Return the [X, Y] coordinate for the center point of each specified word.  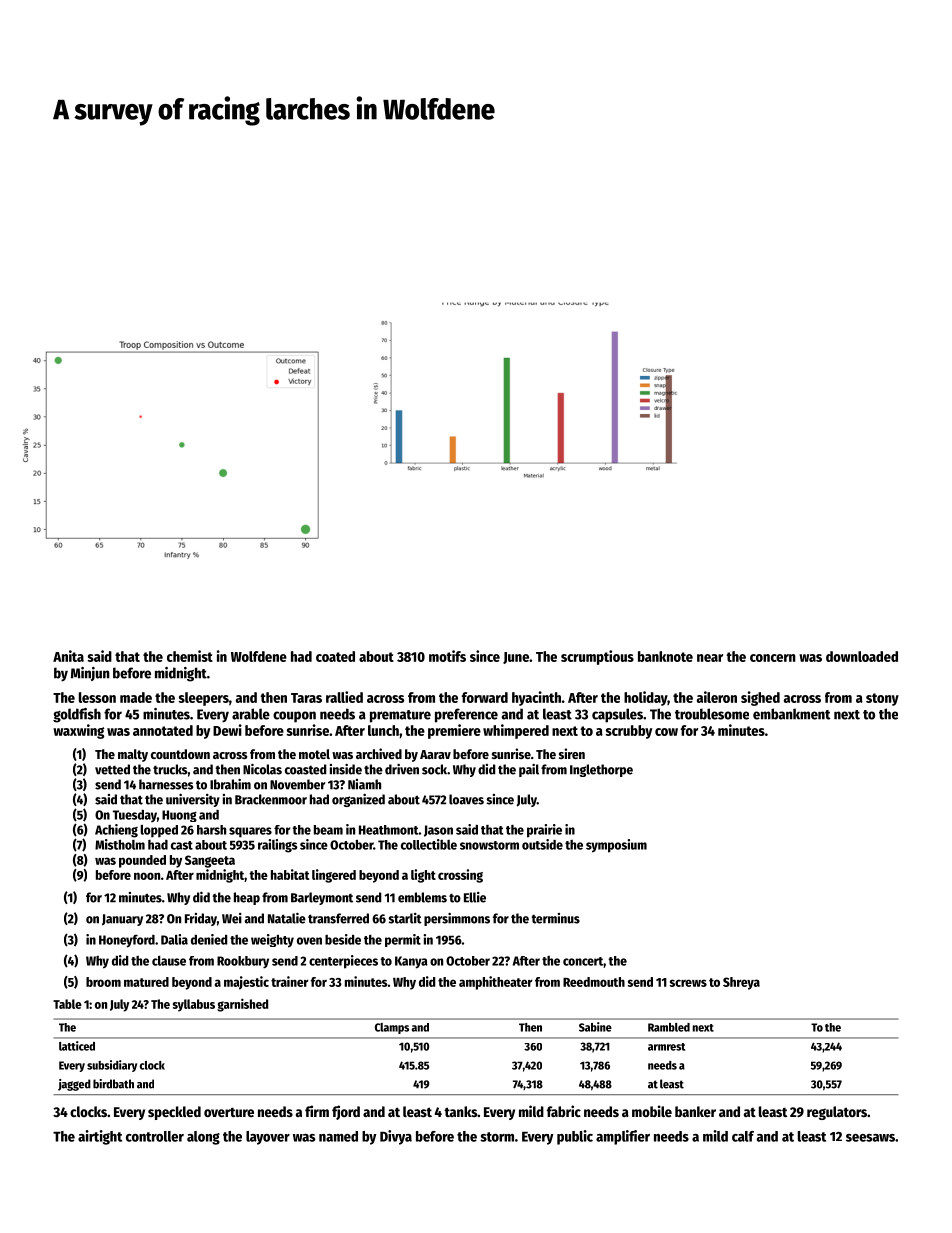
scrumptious [597, 657]
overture [229, 1112]
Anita [68, 656]
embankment [791, 714]
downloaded [862, 656]
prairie [544, 831]
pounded [142, 861]
